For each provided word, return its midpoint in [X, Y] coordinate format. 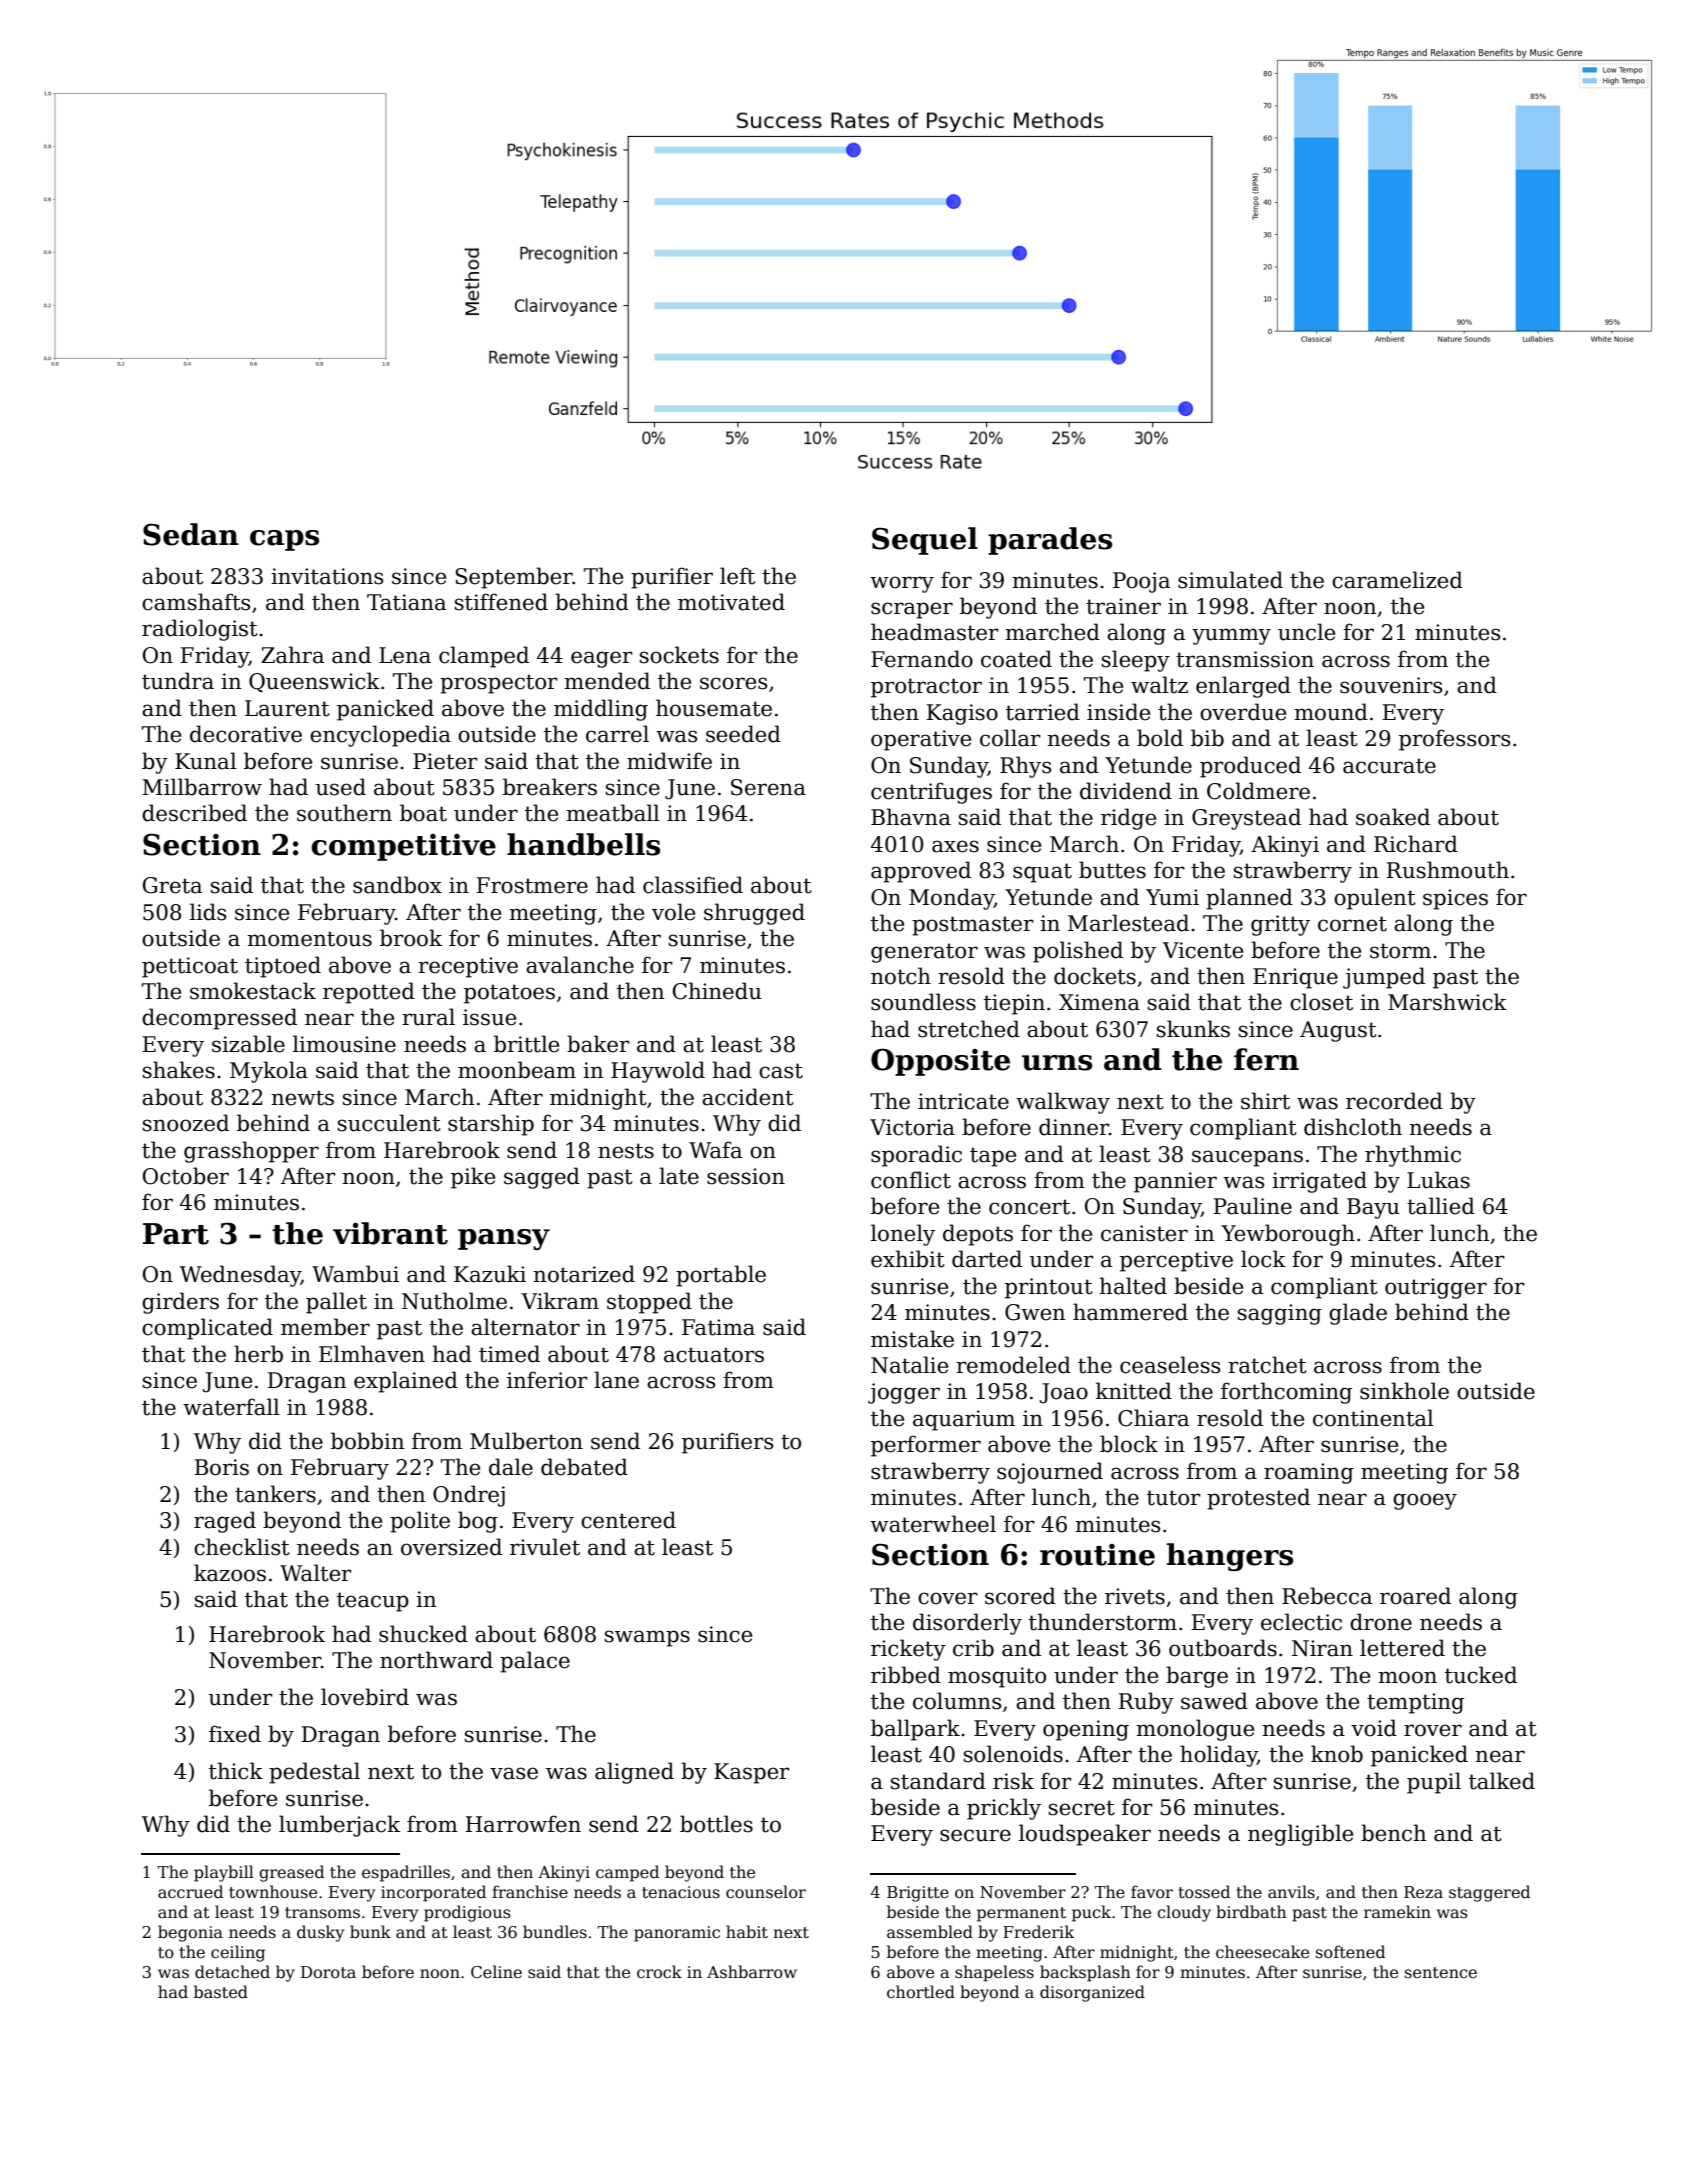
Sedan [191, 534]
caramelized [1397, 580]
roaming [1309, 1473]
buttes [1112, 870]
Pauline [1252, 1206]
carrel [617, 734]
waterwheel [933, 1524]
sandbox [397, 885]
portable [721, 1276]
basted [221, 1992]
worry [902, 584]
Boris [221, 1467]
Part [176, 1234]
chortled [921, 1992]
